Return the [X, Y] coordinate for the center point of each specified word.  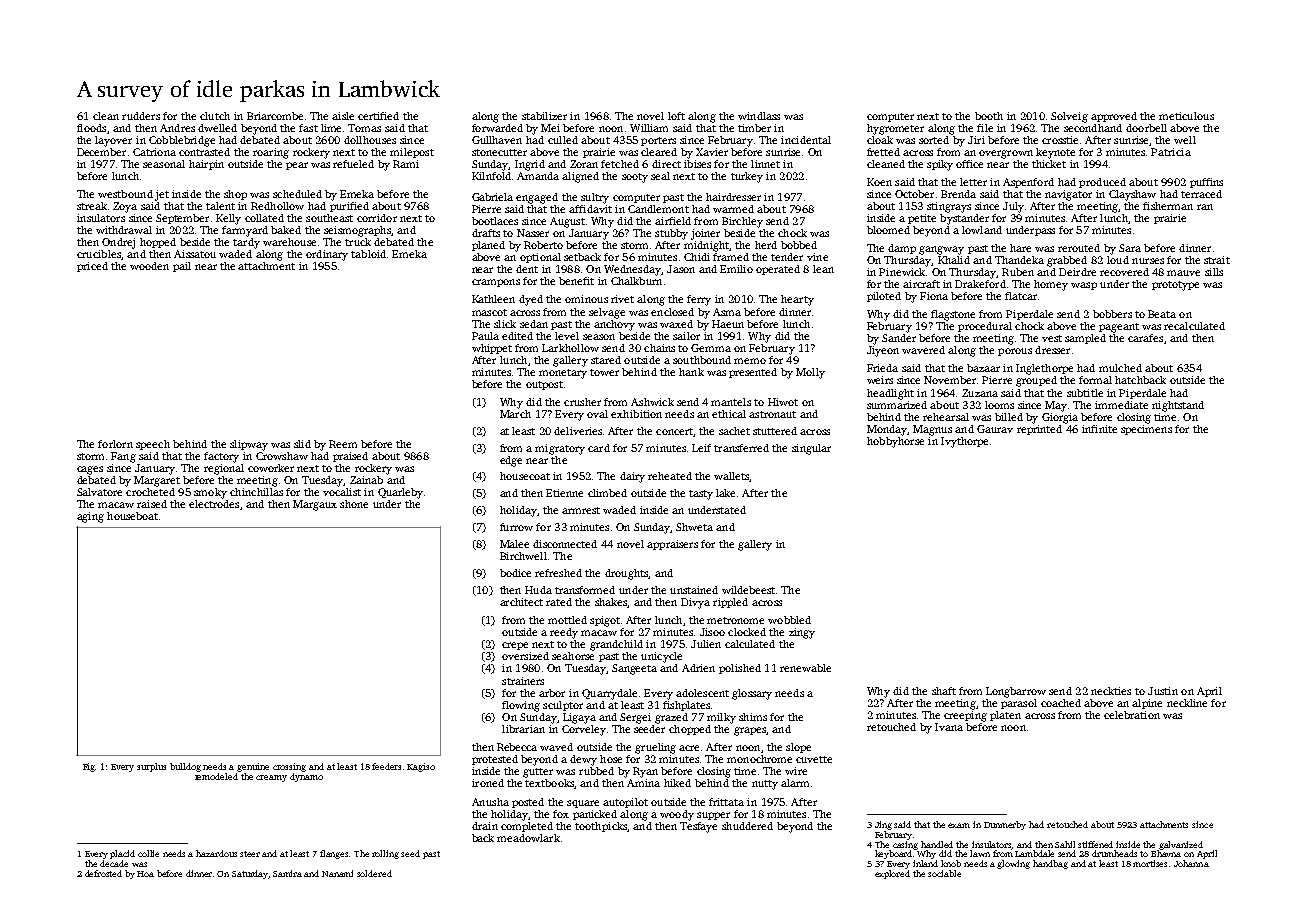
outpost [544, 385]
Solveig [1069, 117]
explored [892, 874]
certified [378, 116]
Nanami [337, 873]
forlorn [115, 444]
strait [1217, 260]
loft [676, 116]
